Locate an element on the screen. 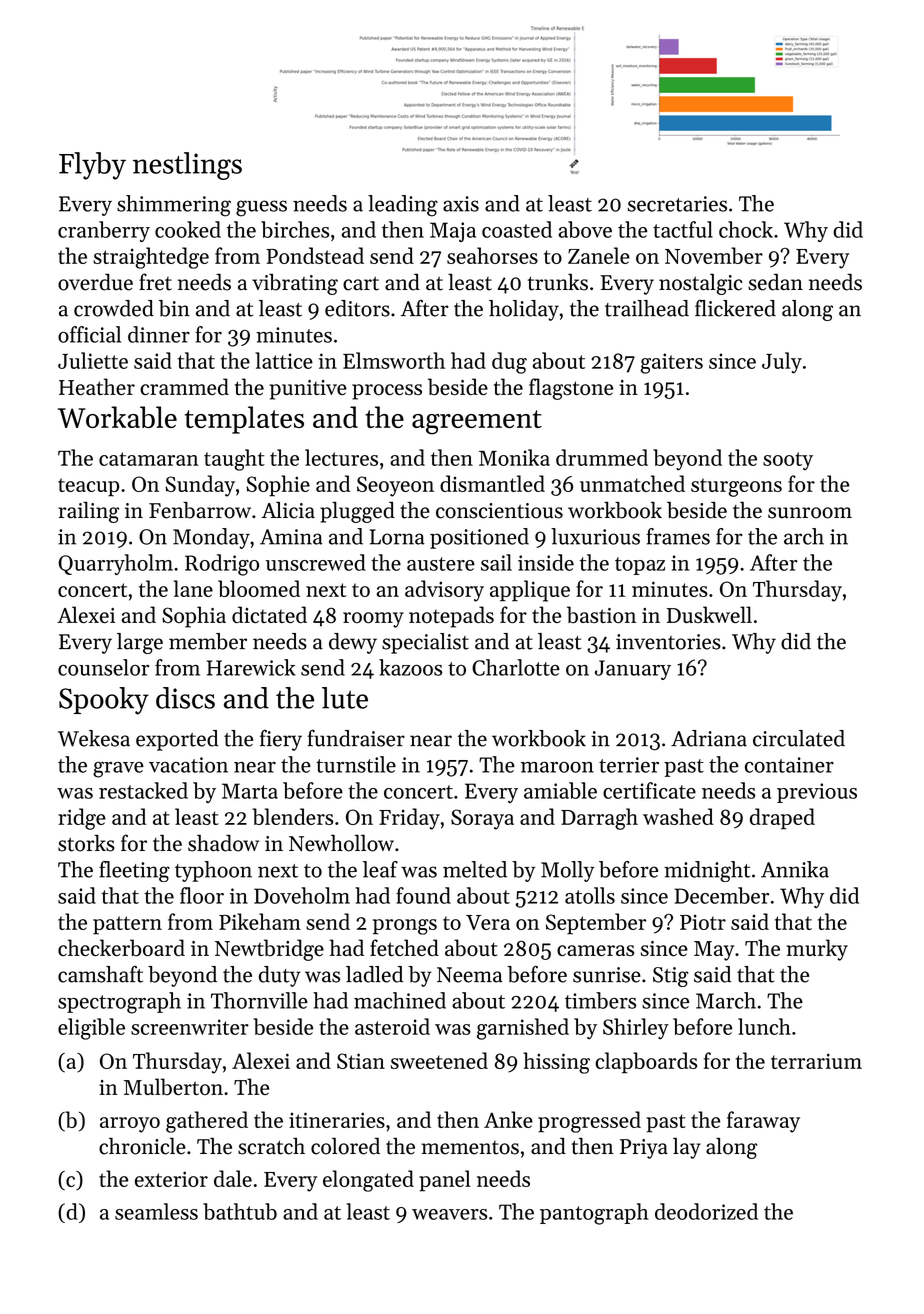 The image size is (924, 1314). railing is located at coordinates (88, 512).
